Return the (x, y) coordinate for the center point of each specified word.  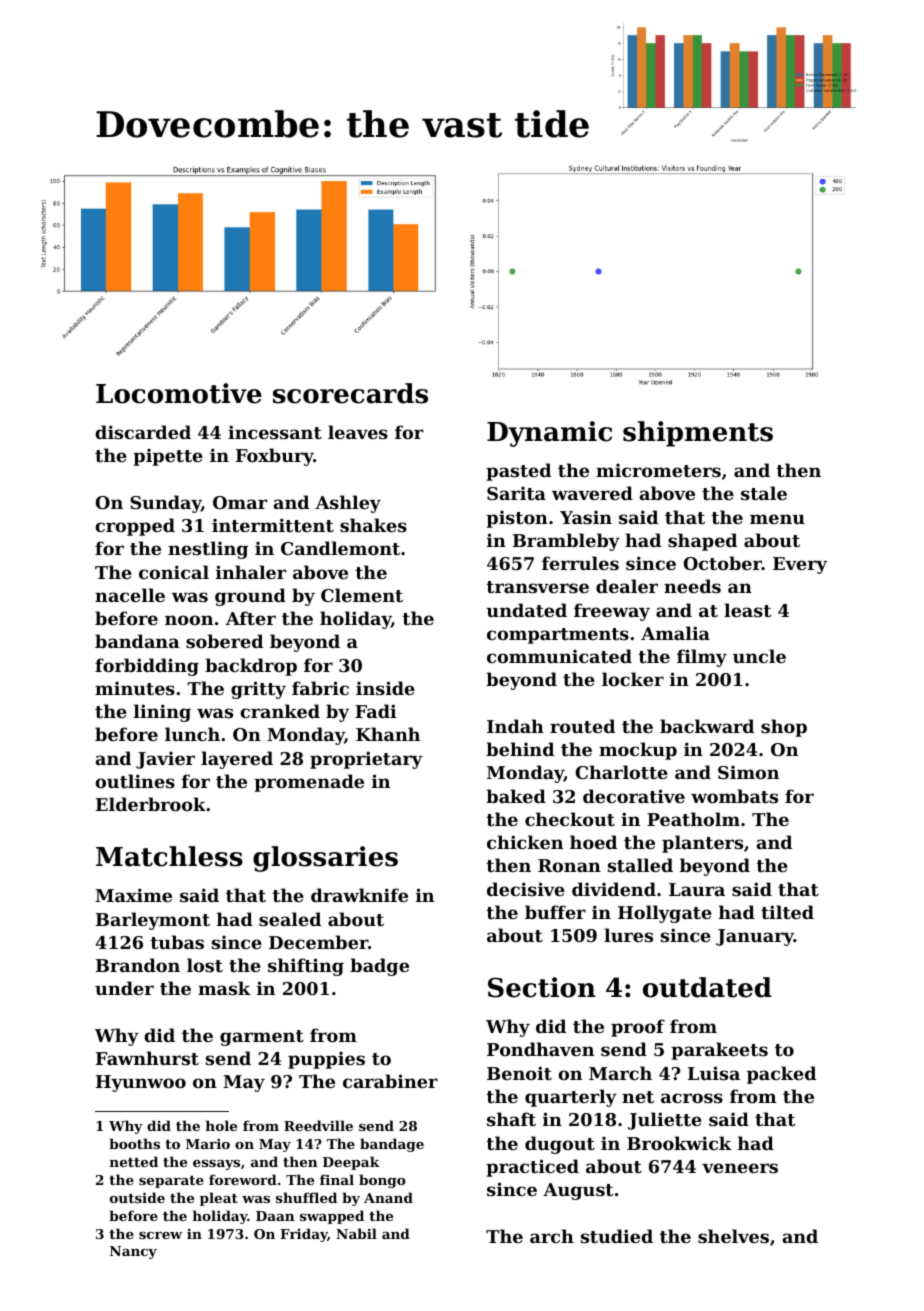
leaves (358, 432)
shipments (698, 434)
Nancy (133, 1252)
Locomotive (179, 393)
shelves (733, 1236)
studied (617, 1236)
